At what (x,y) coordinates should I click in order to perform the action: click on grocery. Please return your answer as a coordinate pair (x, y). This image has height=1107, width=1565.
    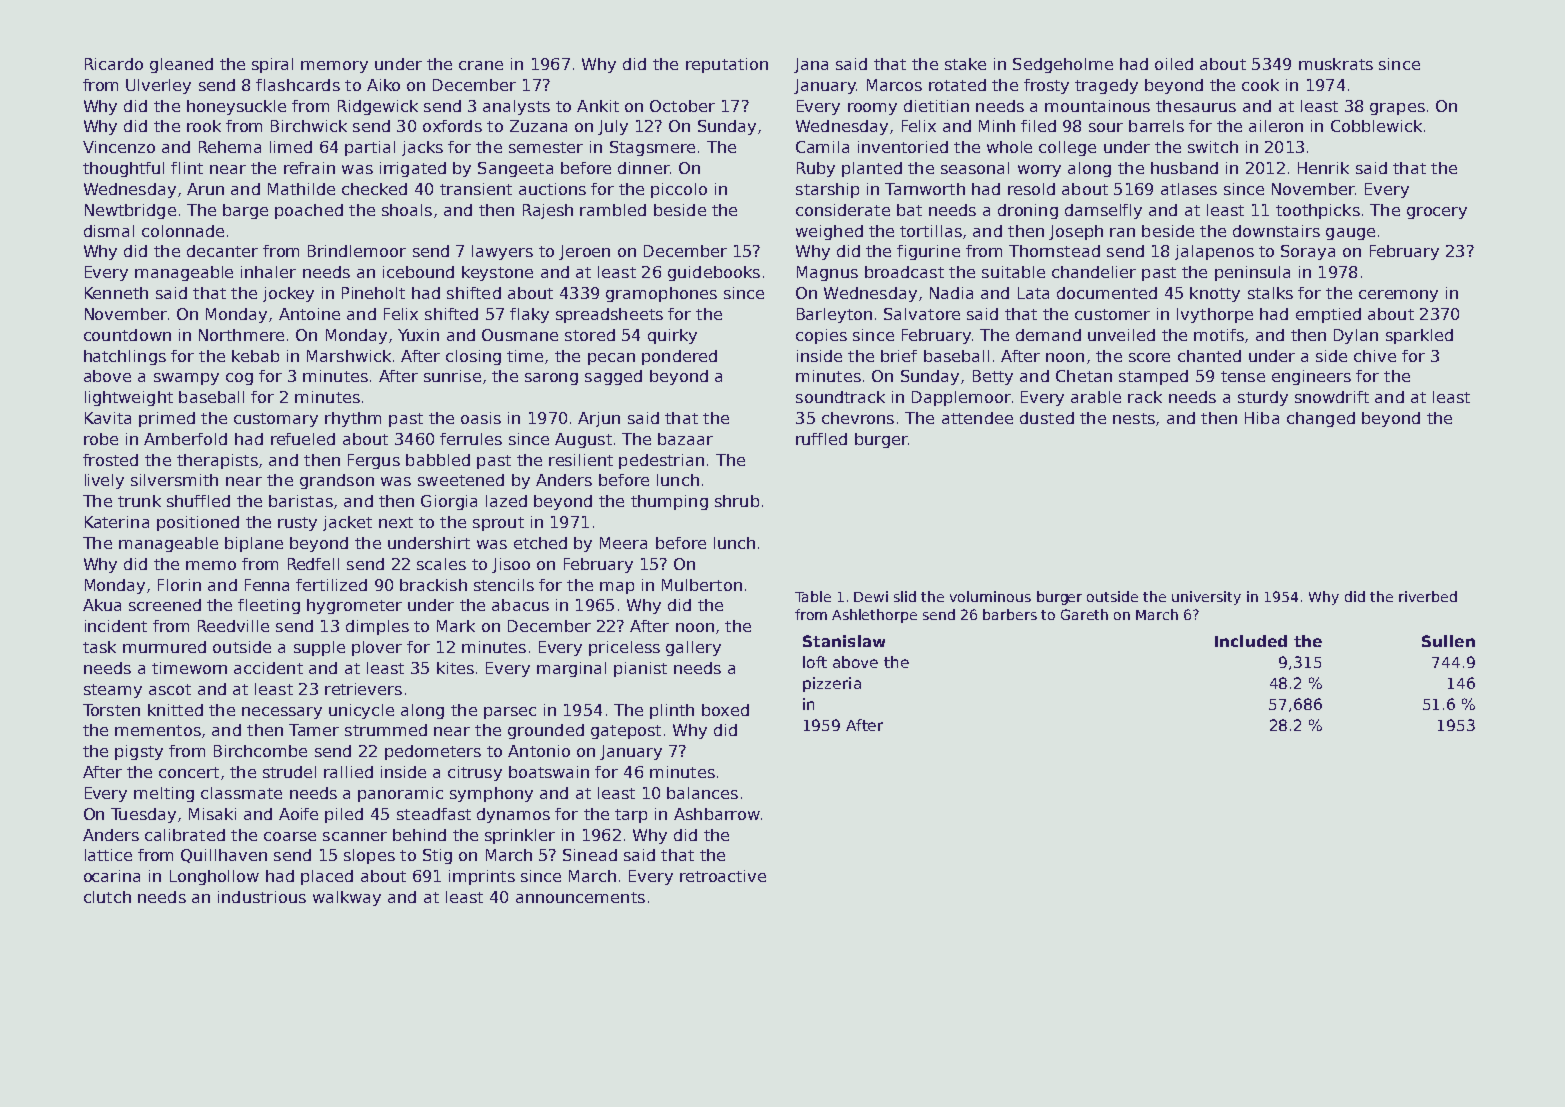
    Looking at the image, I should click on (1437, 213).
